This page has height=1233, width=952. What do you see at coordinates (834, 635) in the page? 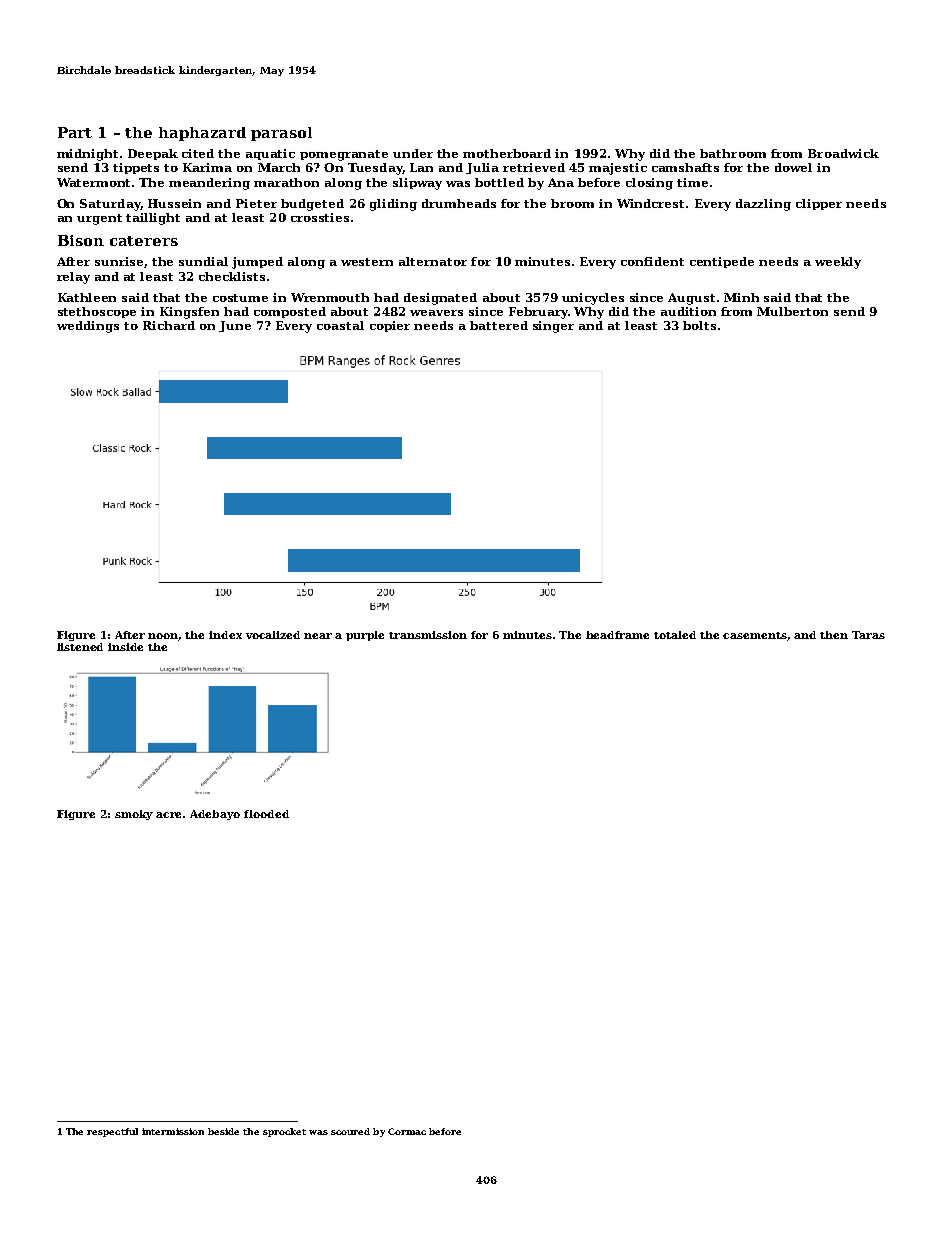
I see `then` at bounding box center [834, 635].
